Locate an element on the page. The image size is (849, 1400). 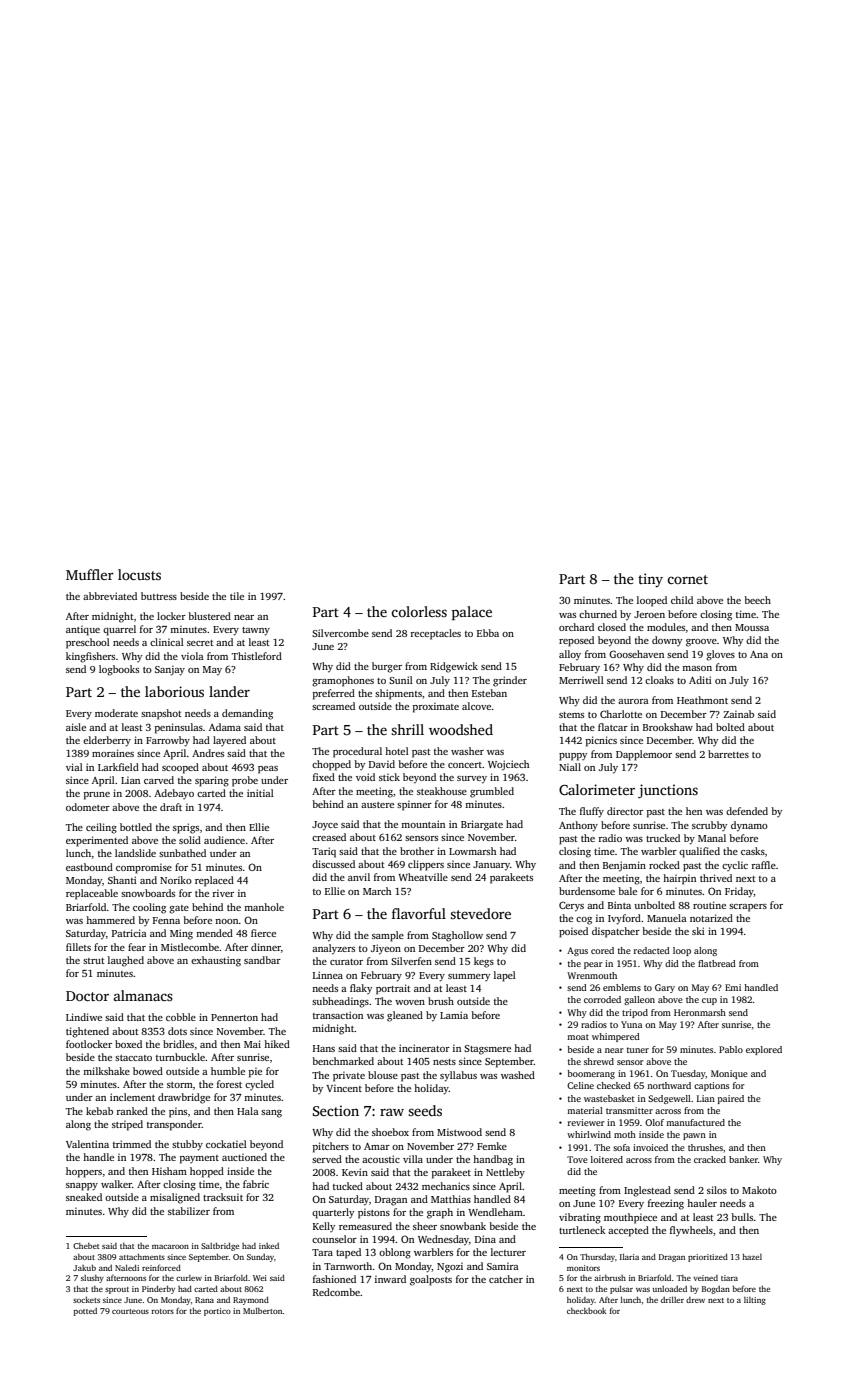
summery is located at coordinates (469, 977).
